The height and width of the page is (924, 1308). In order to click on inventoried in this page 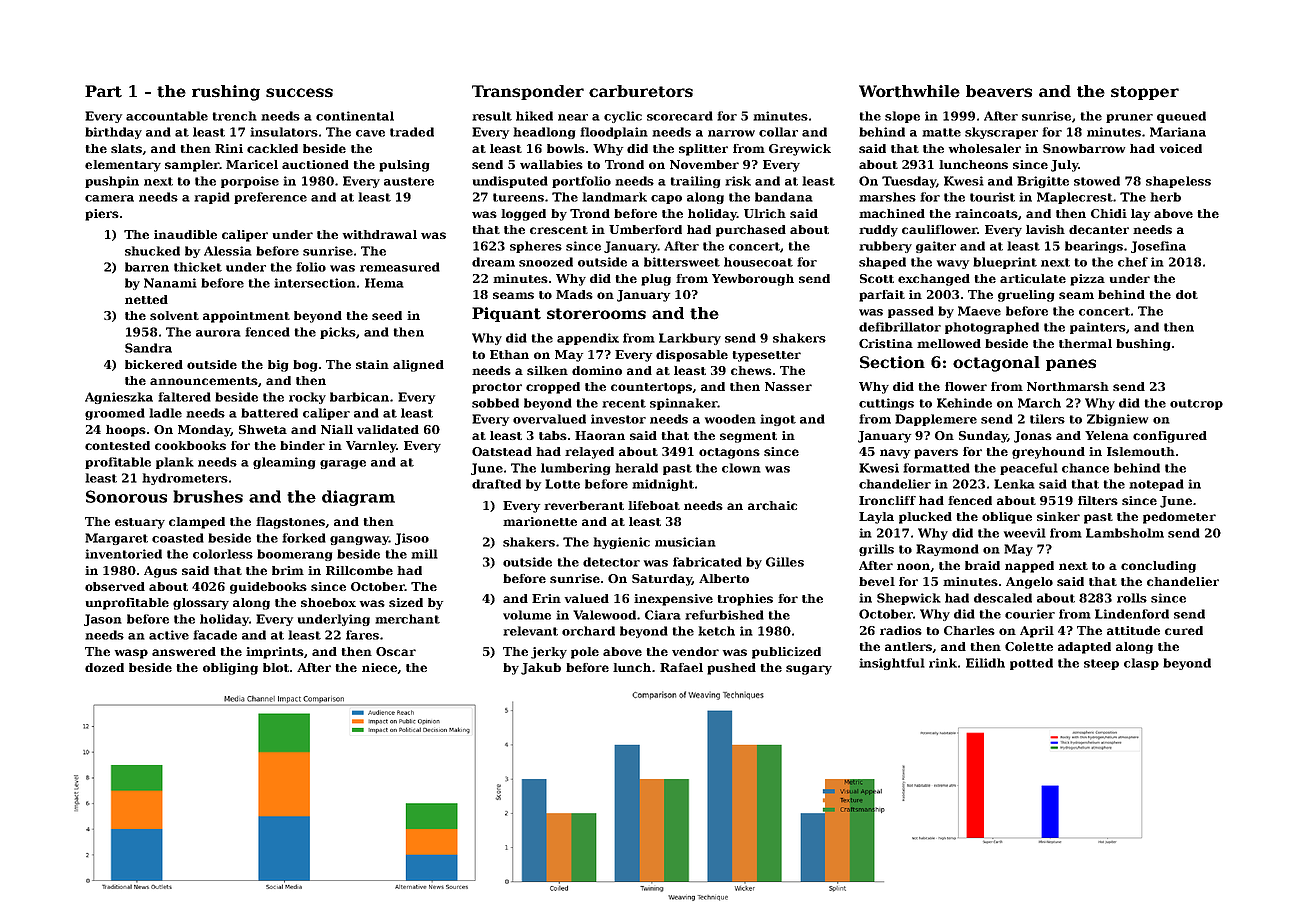, I will do `click(123, 554)`.
